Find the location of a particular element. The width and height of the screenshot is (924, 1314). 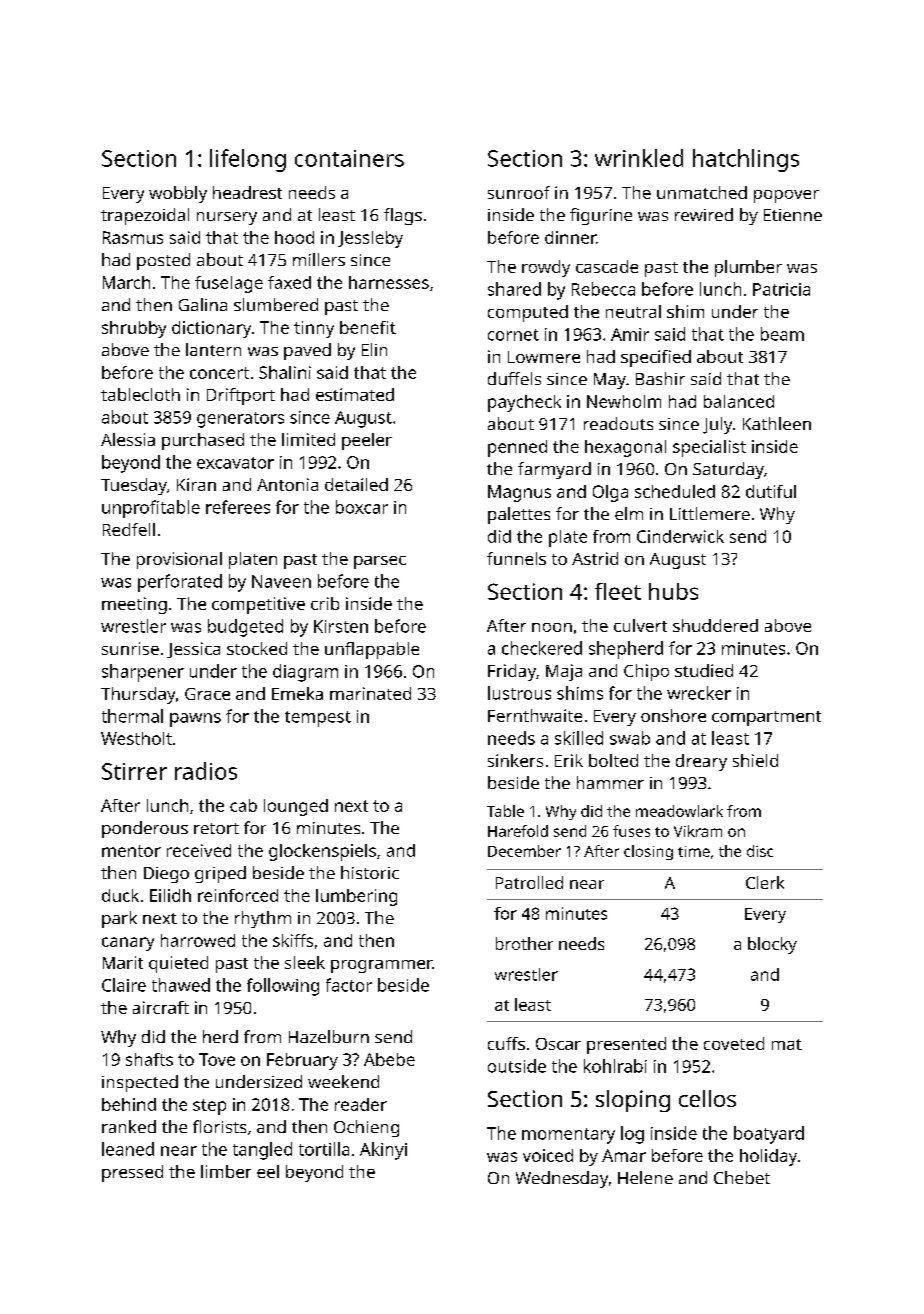

hood is located at coordinates (294, 237).
